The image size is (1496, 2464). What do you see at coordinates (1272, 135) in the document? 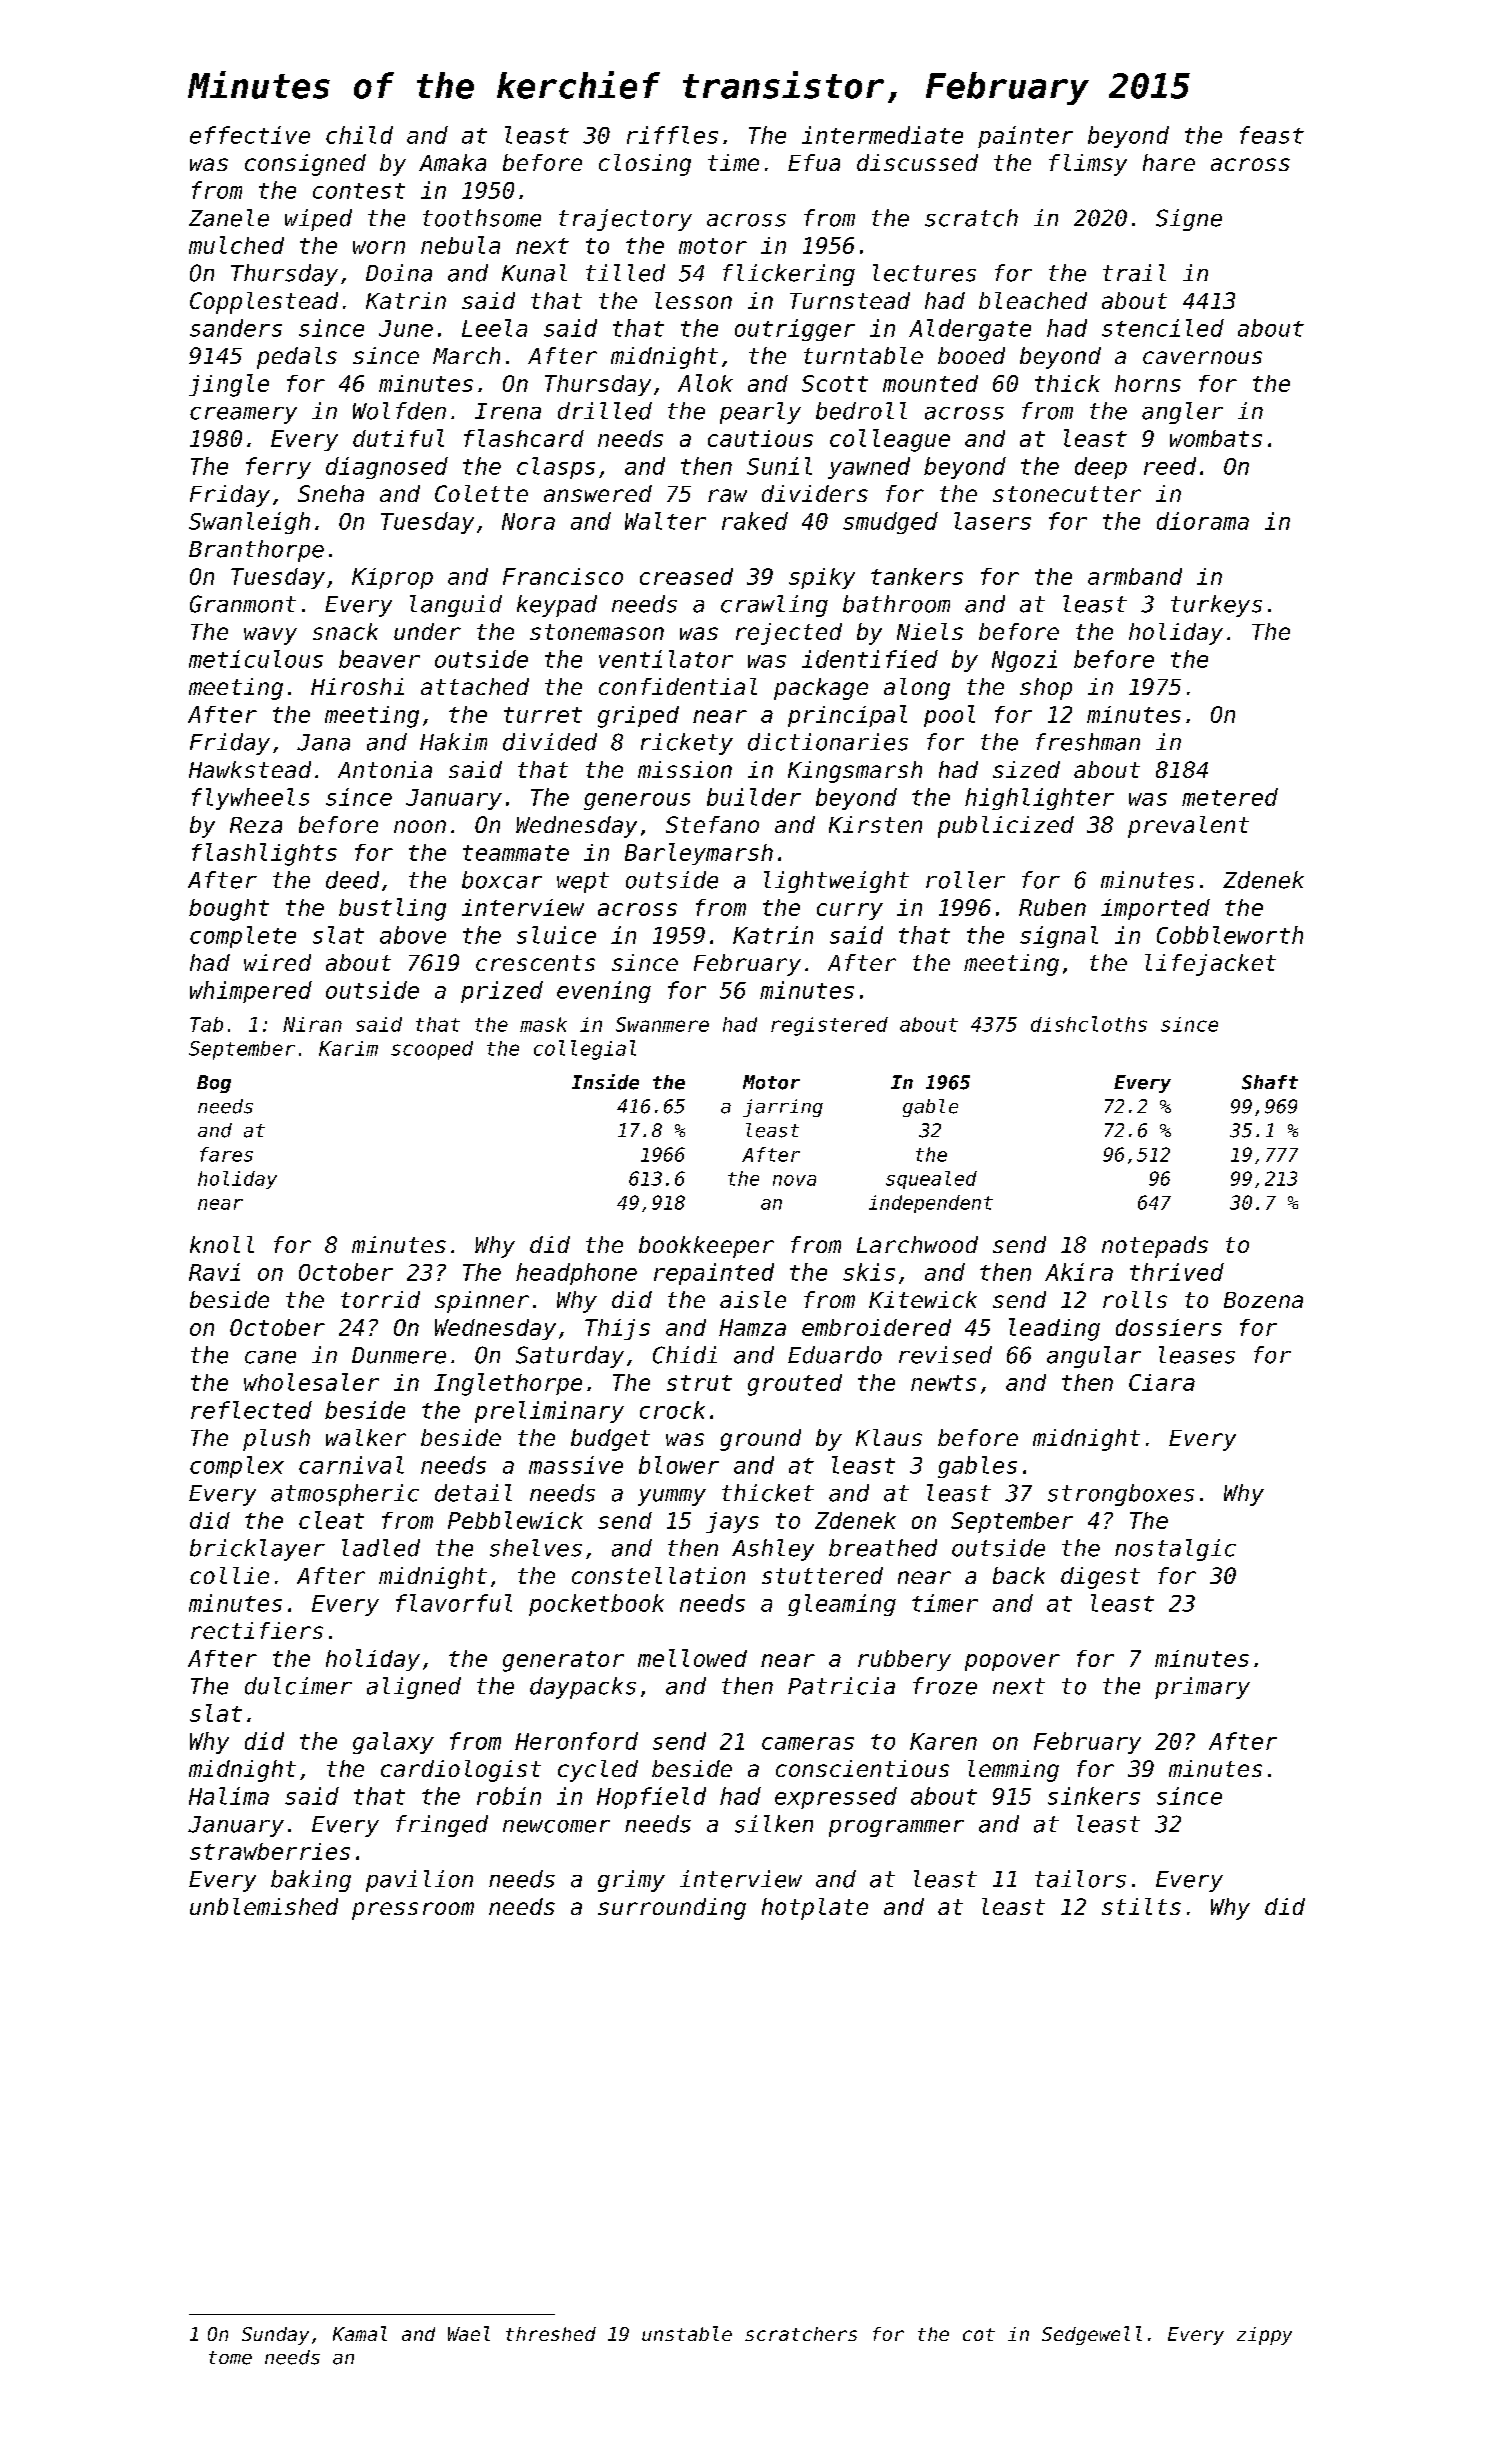
I see `feast` at bounding box center [1272, 135].
